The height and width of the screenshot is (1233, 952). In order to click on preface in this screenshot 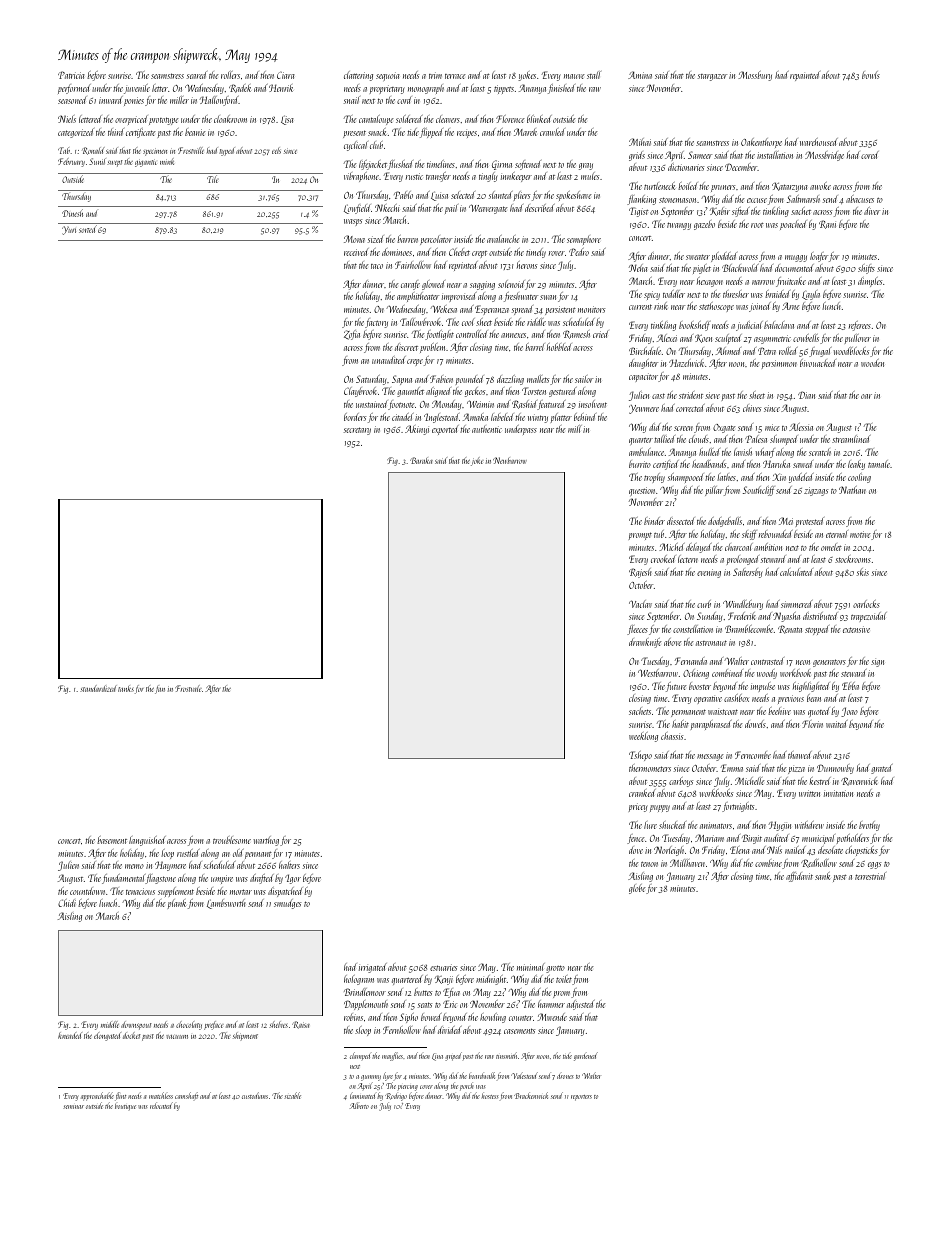, I will do `click(214, 1025)`.
